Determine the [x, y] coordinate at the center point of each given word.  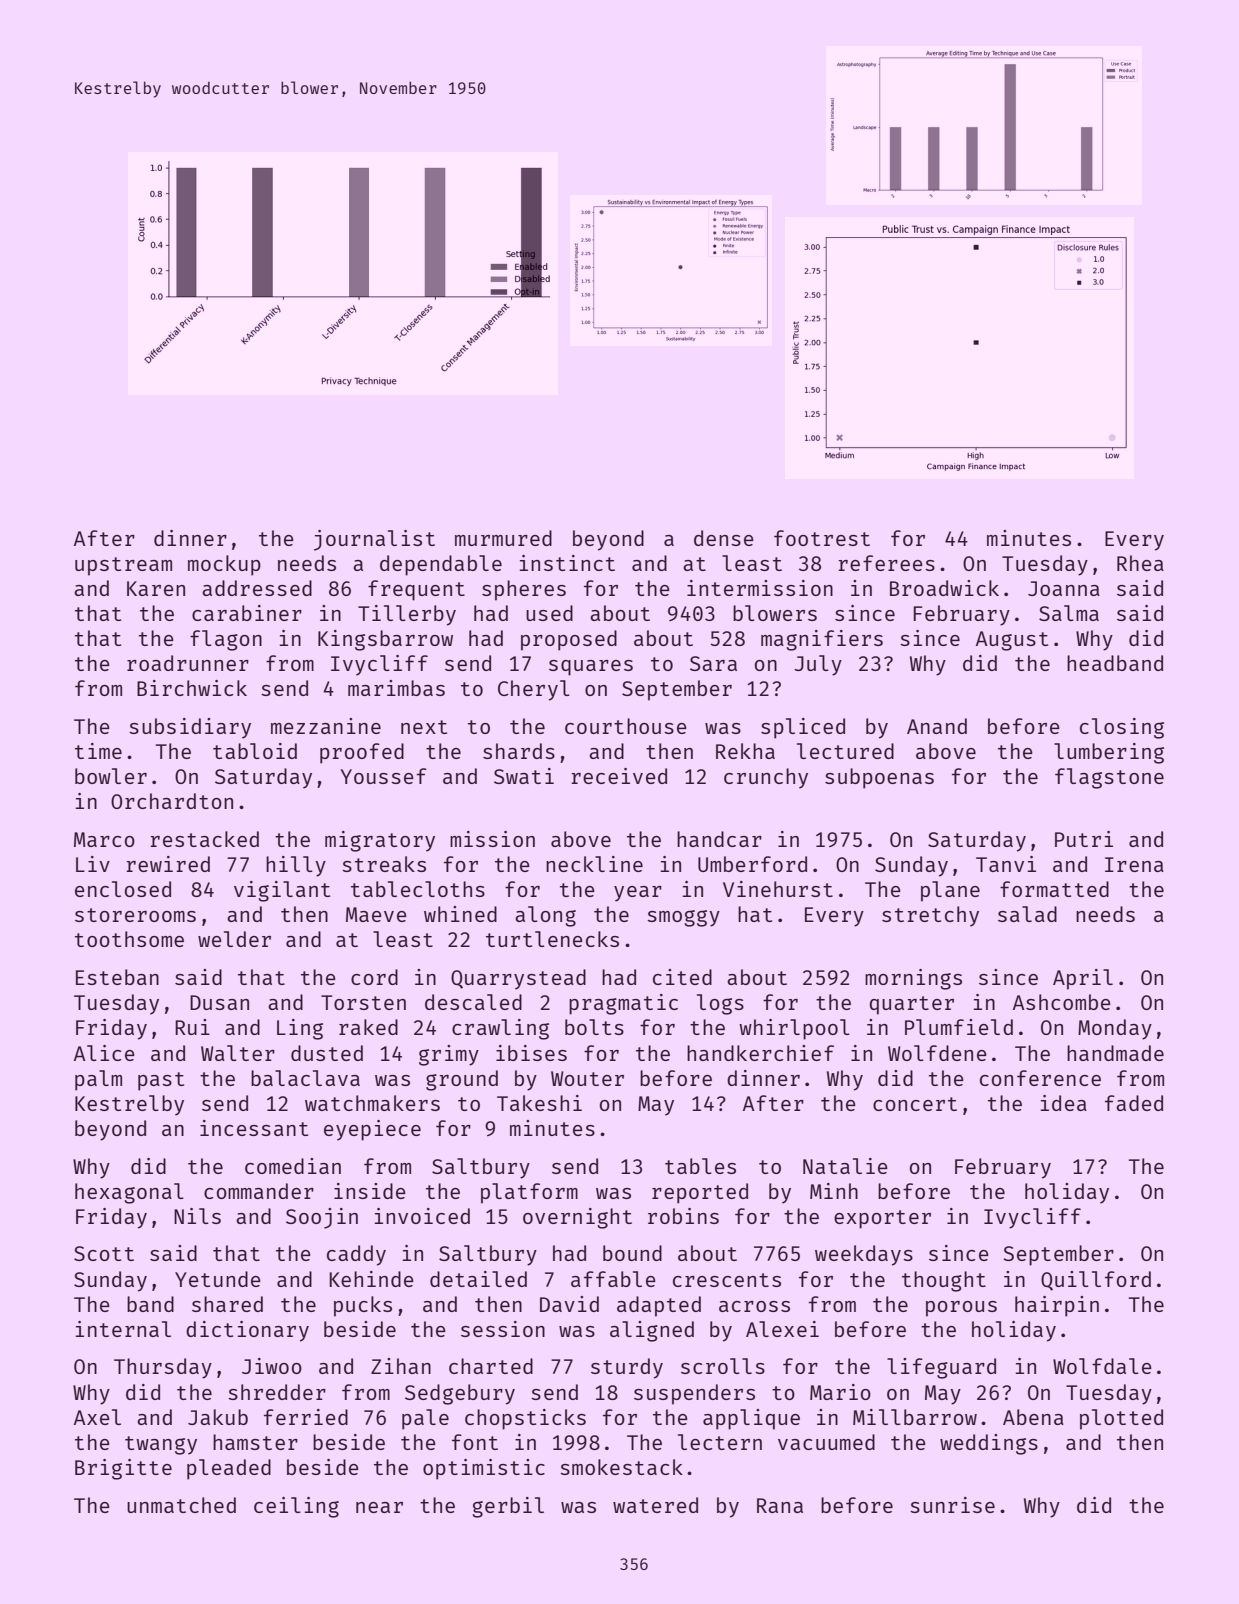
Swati [524, 776]
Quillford [1096, 1281]
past [161, 1081]
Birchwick [192, 688]
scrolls [723, 1366]
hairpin [1057, 1306]
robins [683, 1216]
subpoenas [879, 778]
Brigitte [123, 1469]
